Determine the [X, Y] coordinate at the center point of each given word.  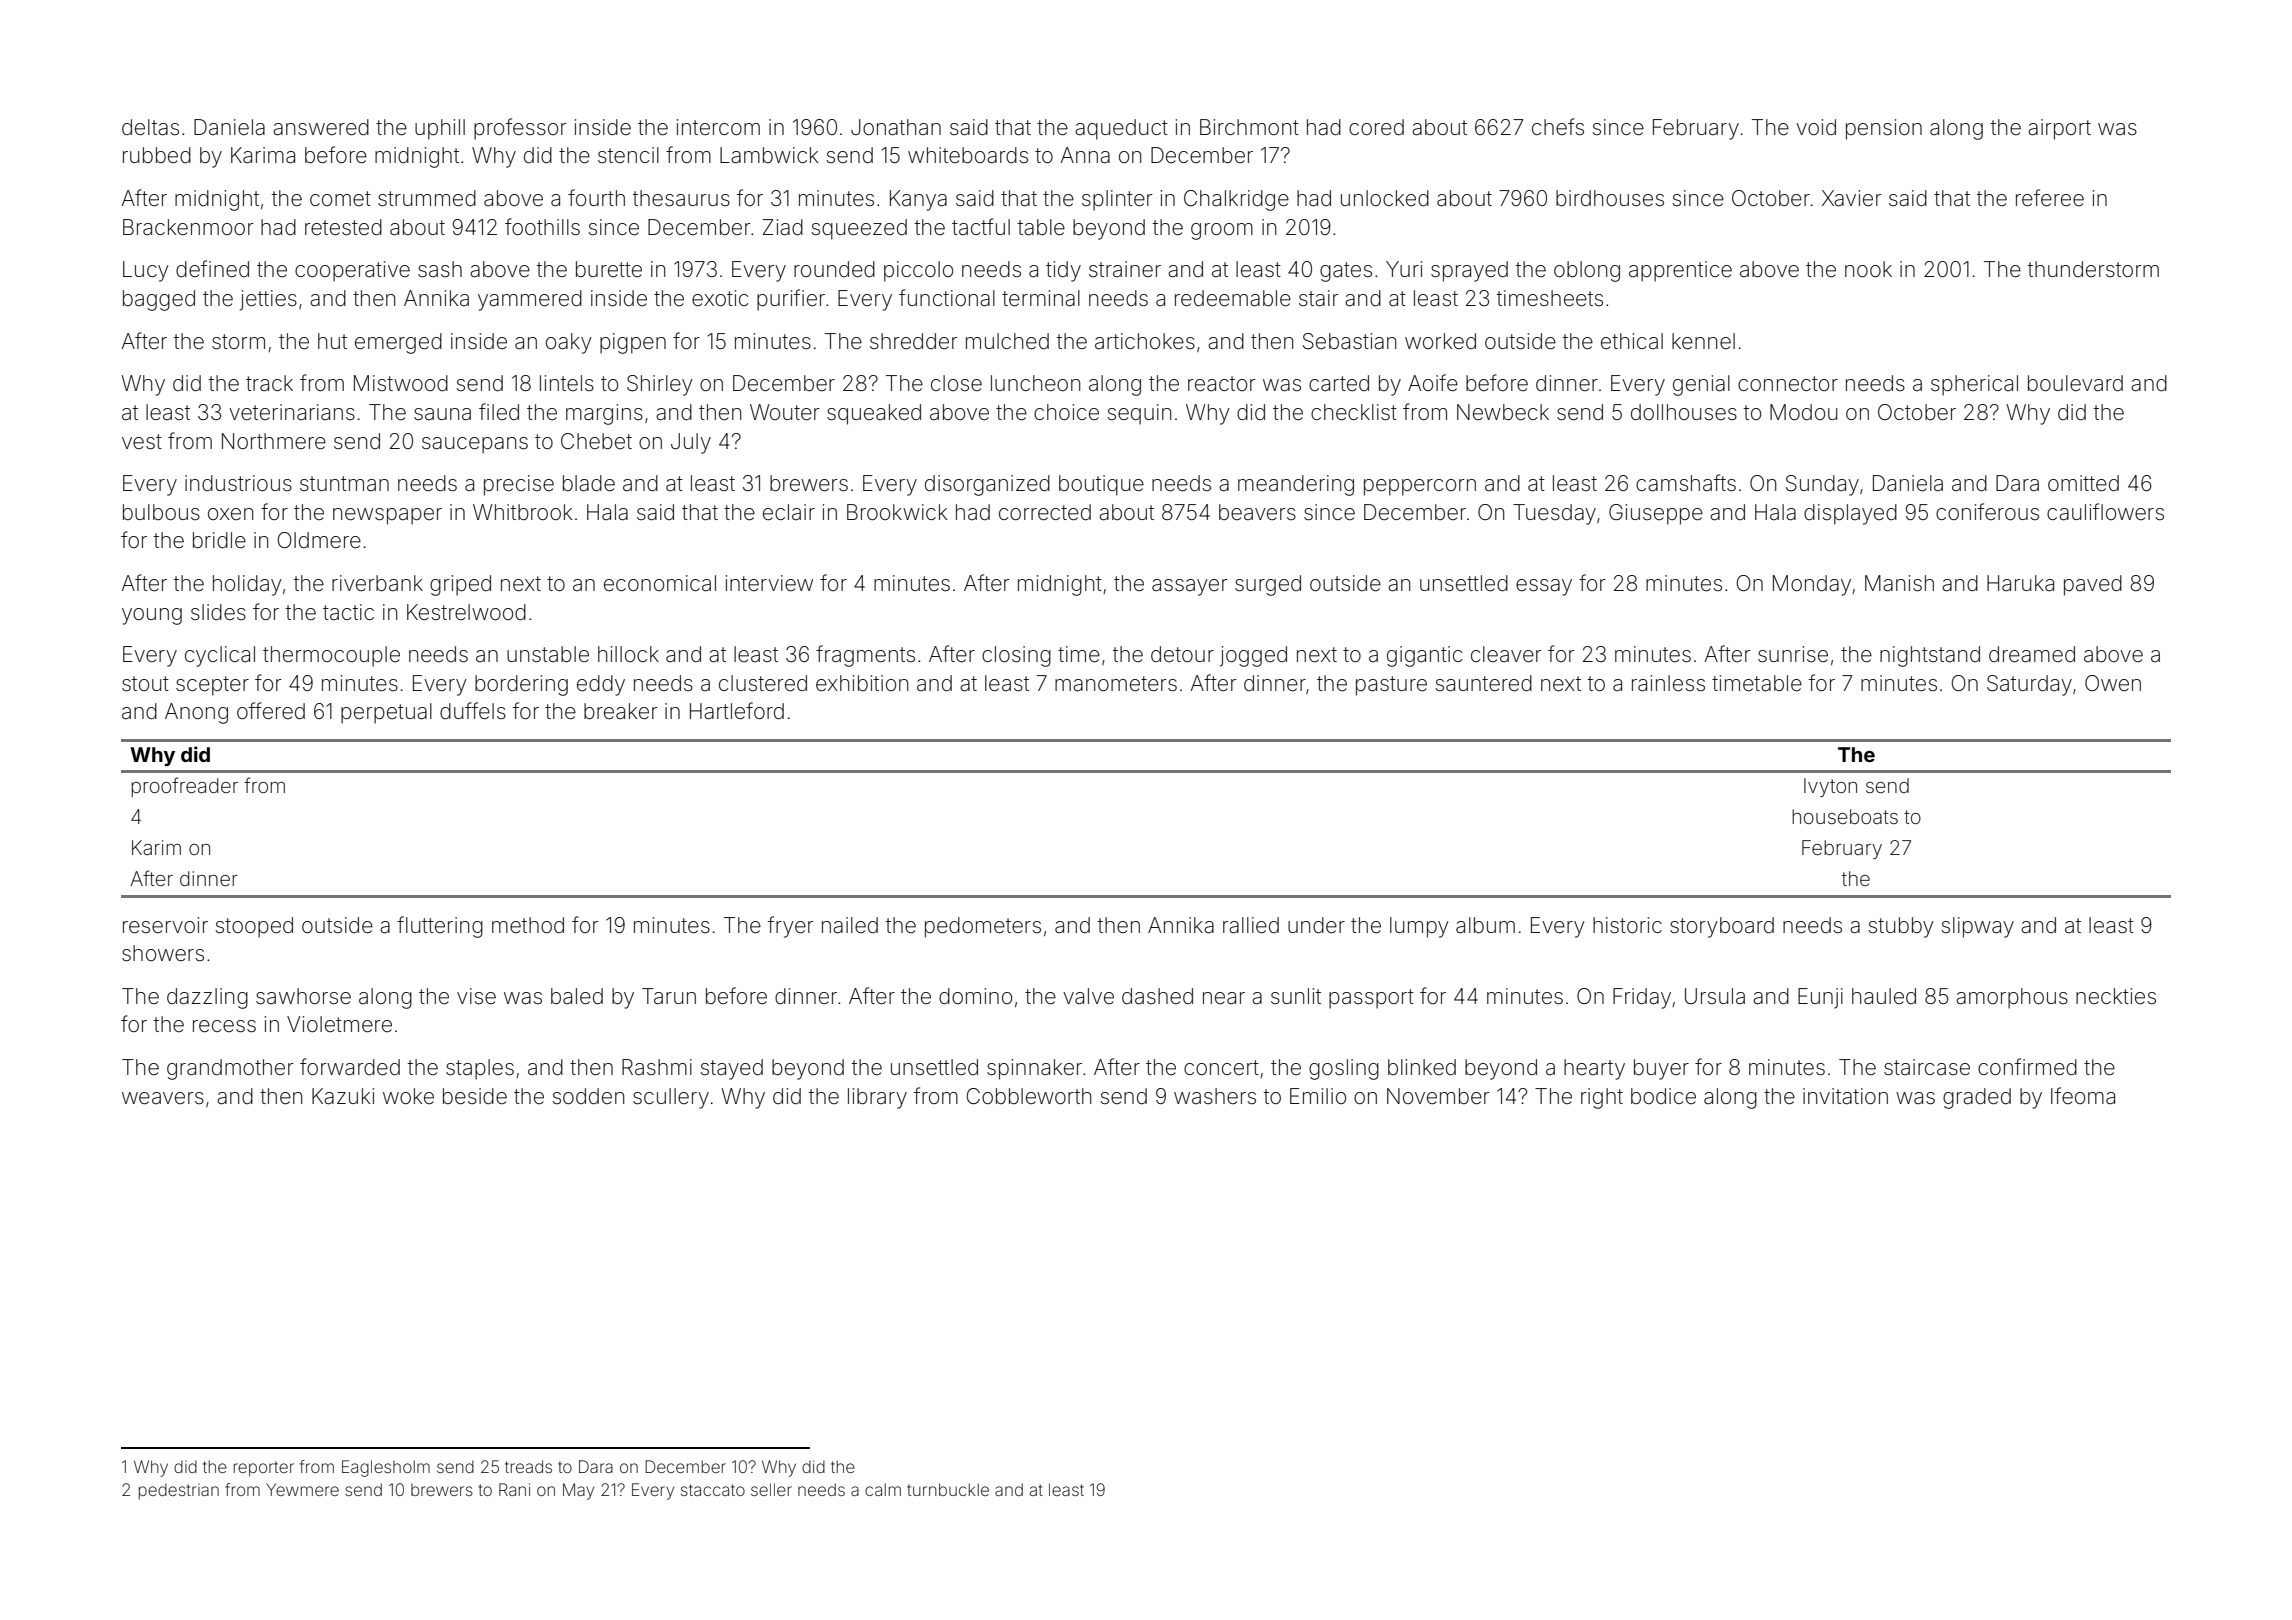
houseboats [1845, 816]
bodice [1663, 1096]
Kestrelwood [466, 612]
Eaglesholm [386, 1468]
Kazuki [343, 1096]
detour [1182, 654]
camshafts [1686, 483]
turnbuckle [948, 1489]
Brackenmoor [188, 227]
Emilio [1318, 1096]
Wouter [785, 412]
